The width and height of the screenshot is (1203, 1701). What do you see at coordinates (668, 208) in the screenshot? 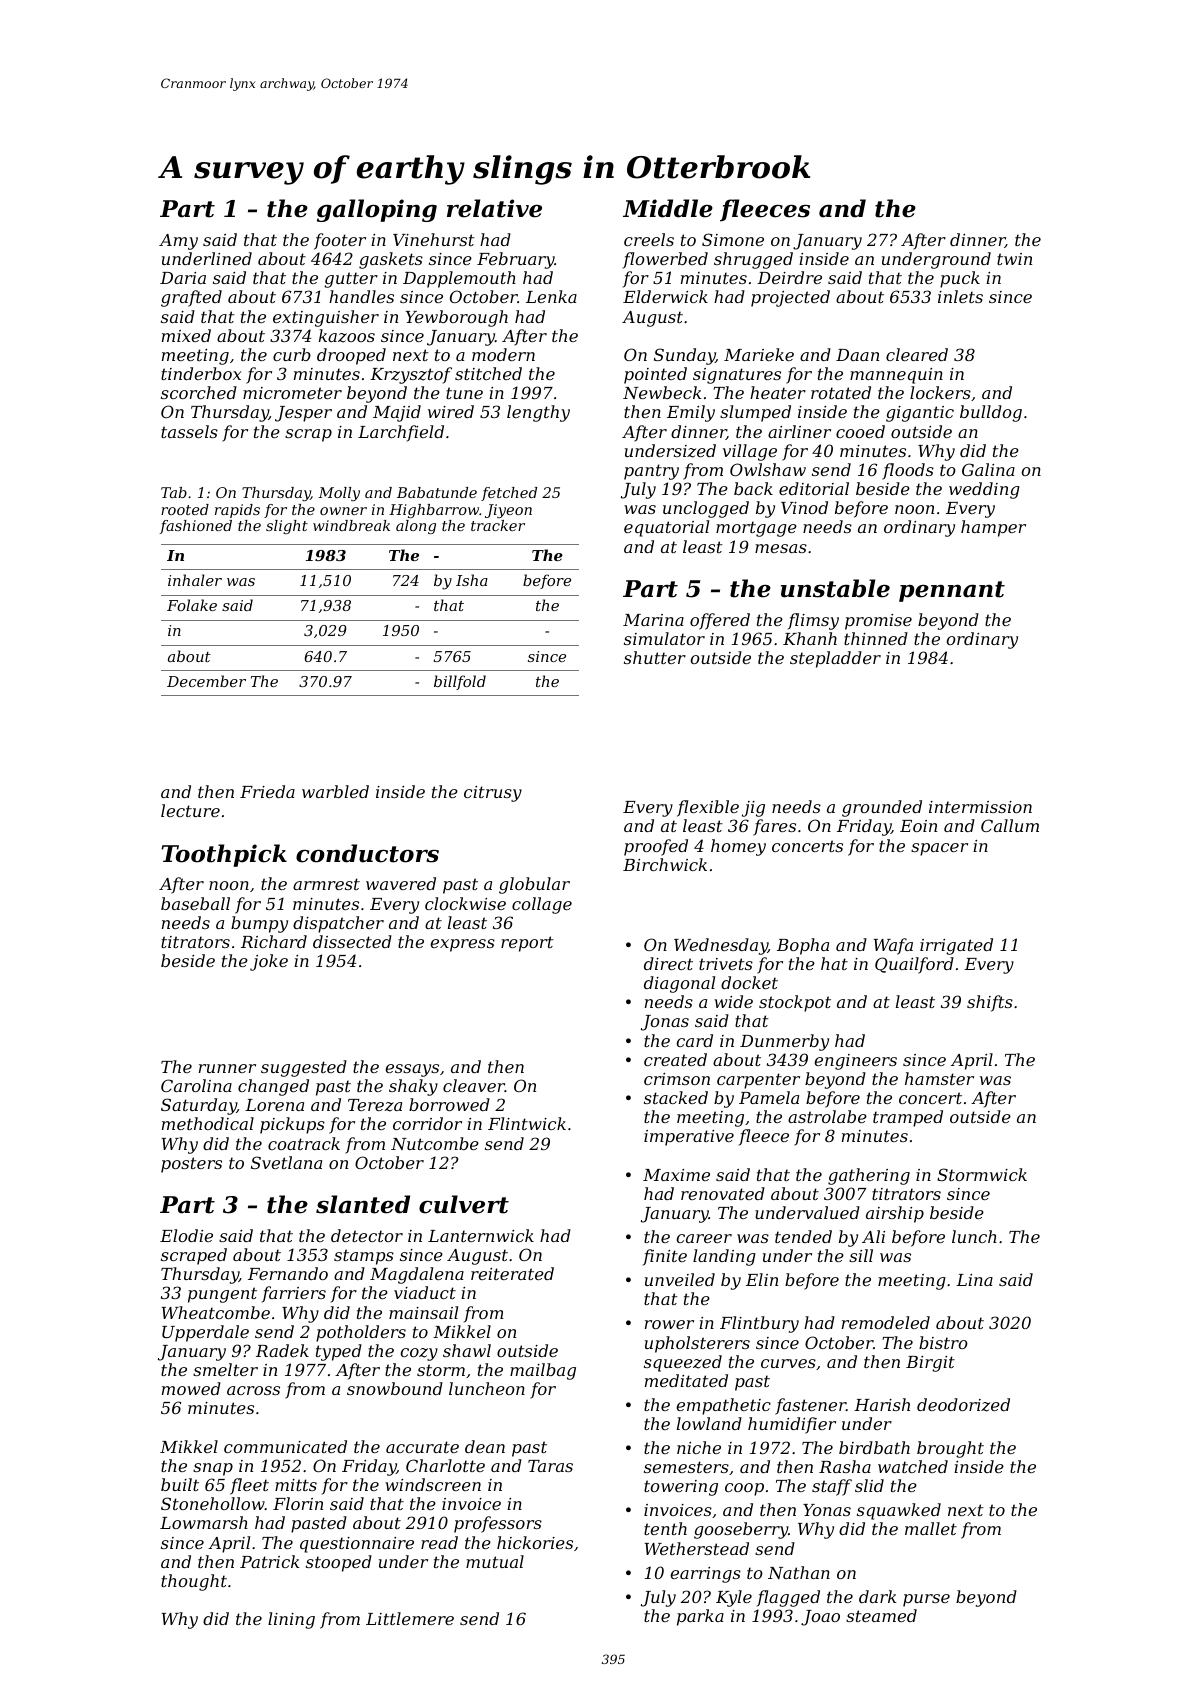
I see `Middle` at bounding box center [668, 208].
